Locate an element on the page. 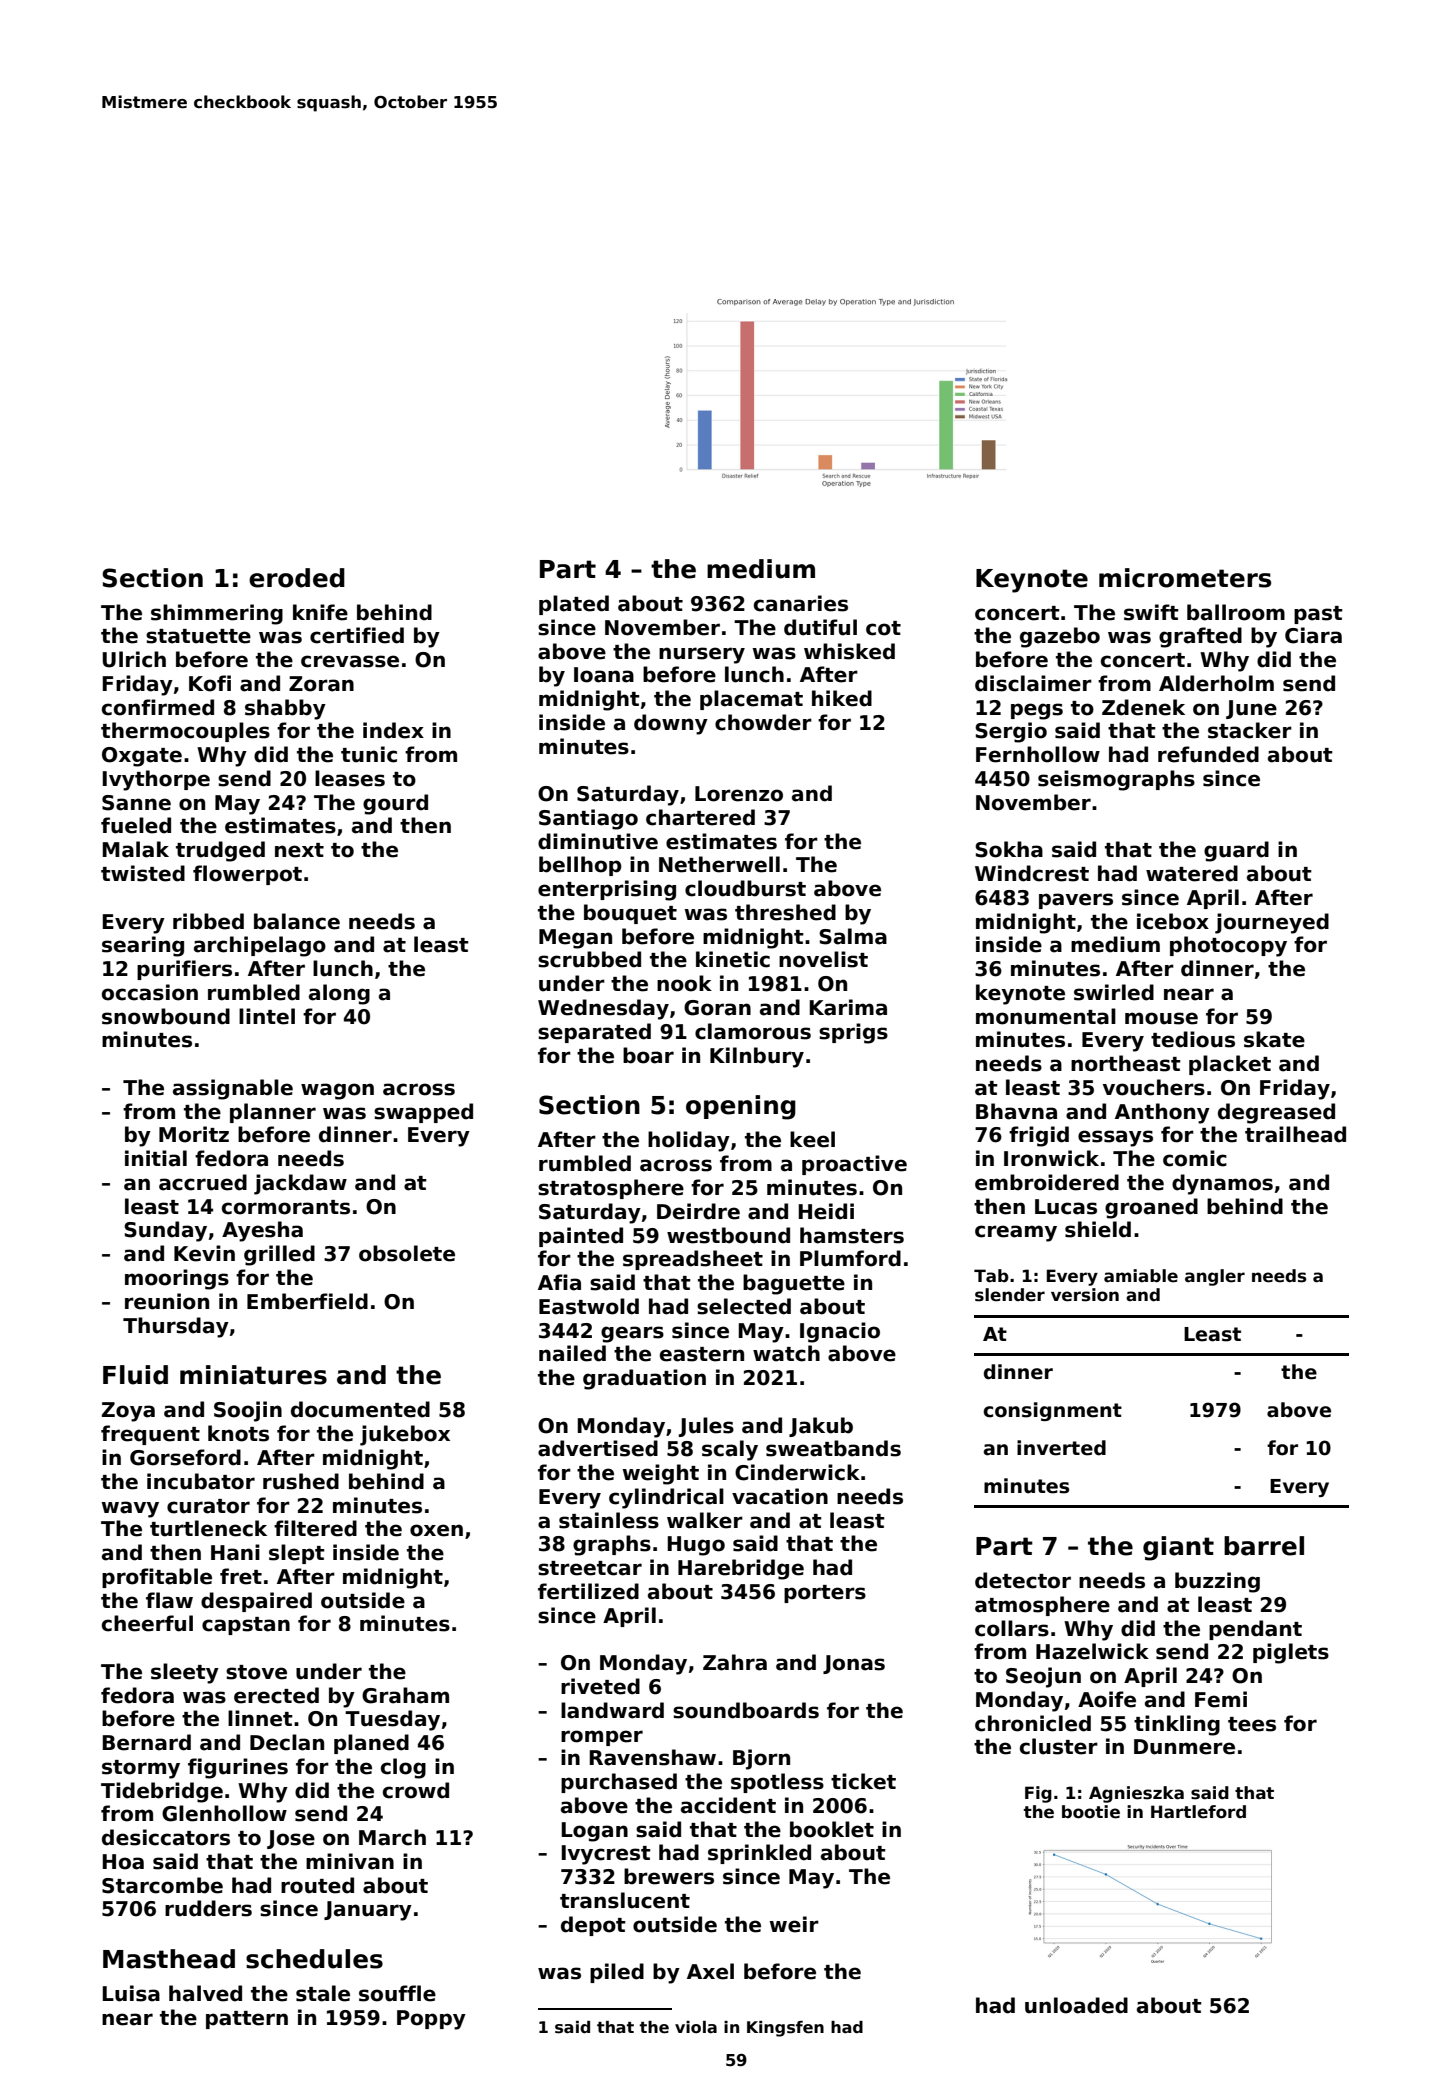  advertised is located at coordinates (598, 1448).
